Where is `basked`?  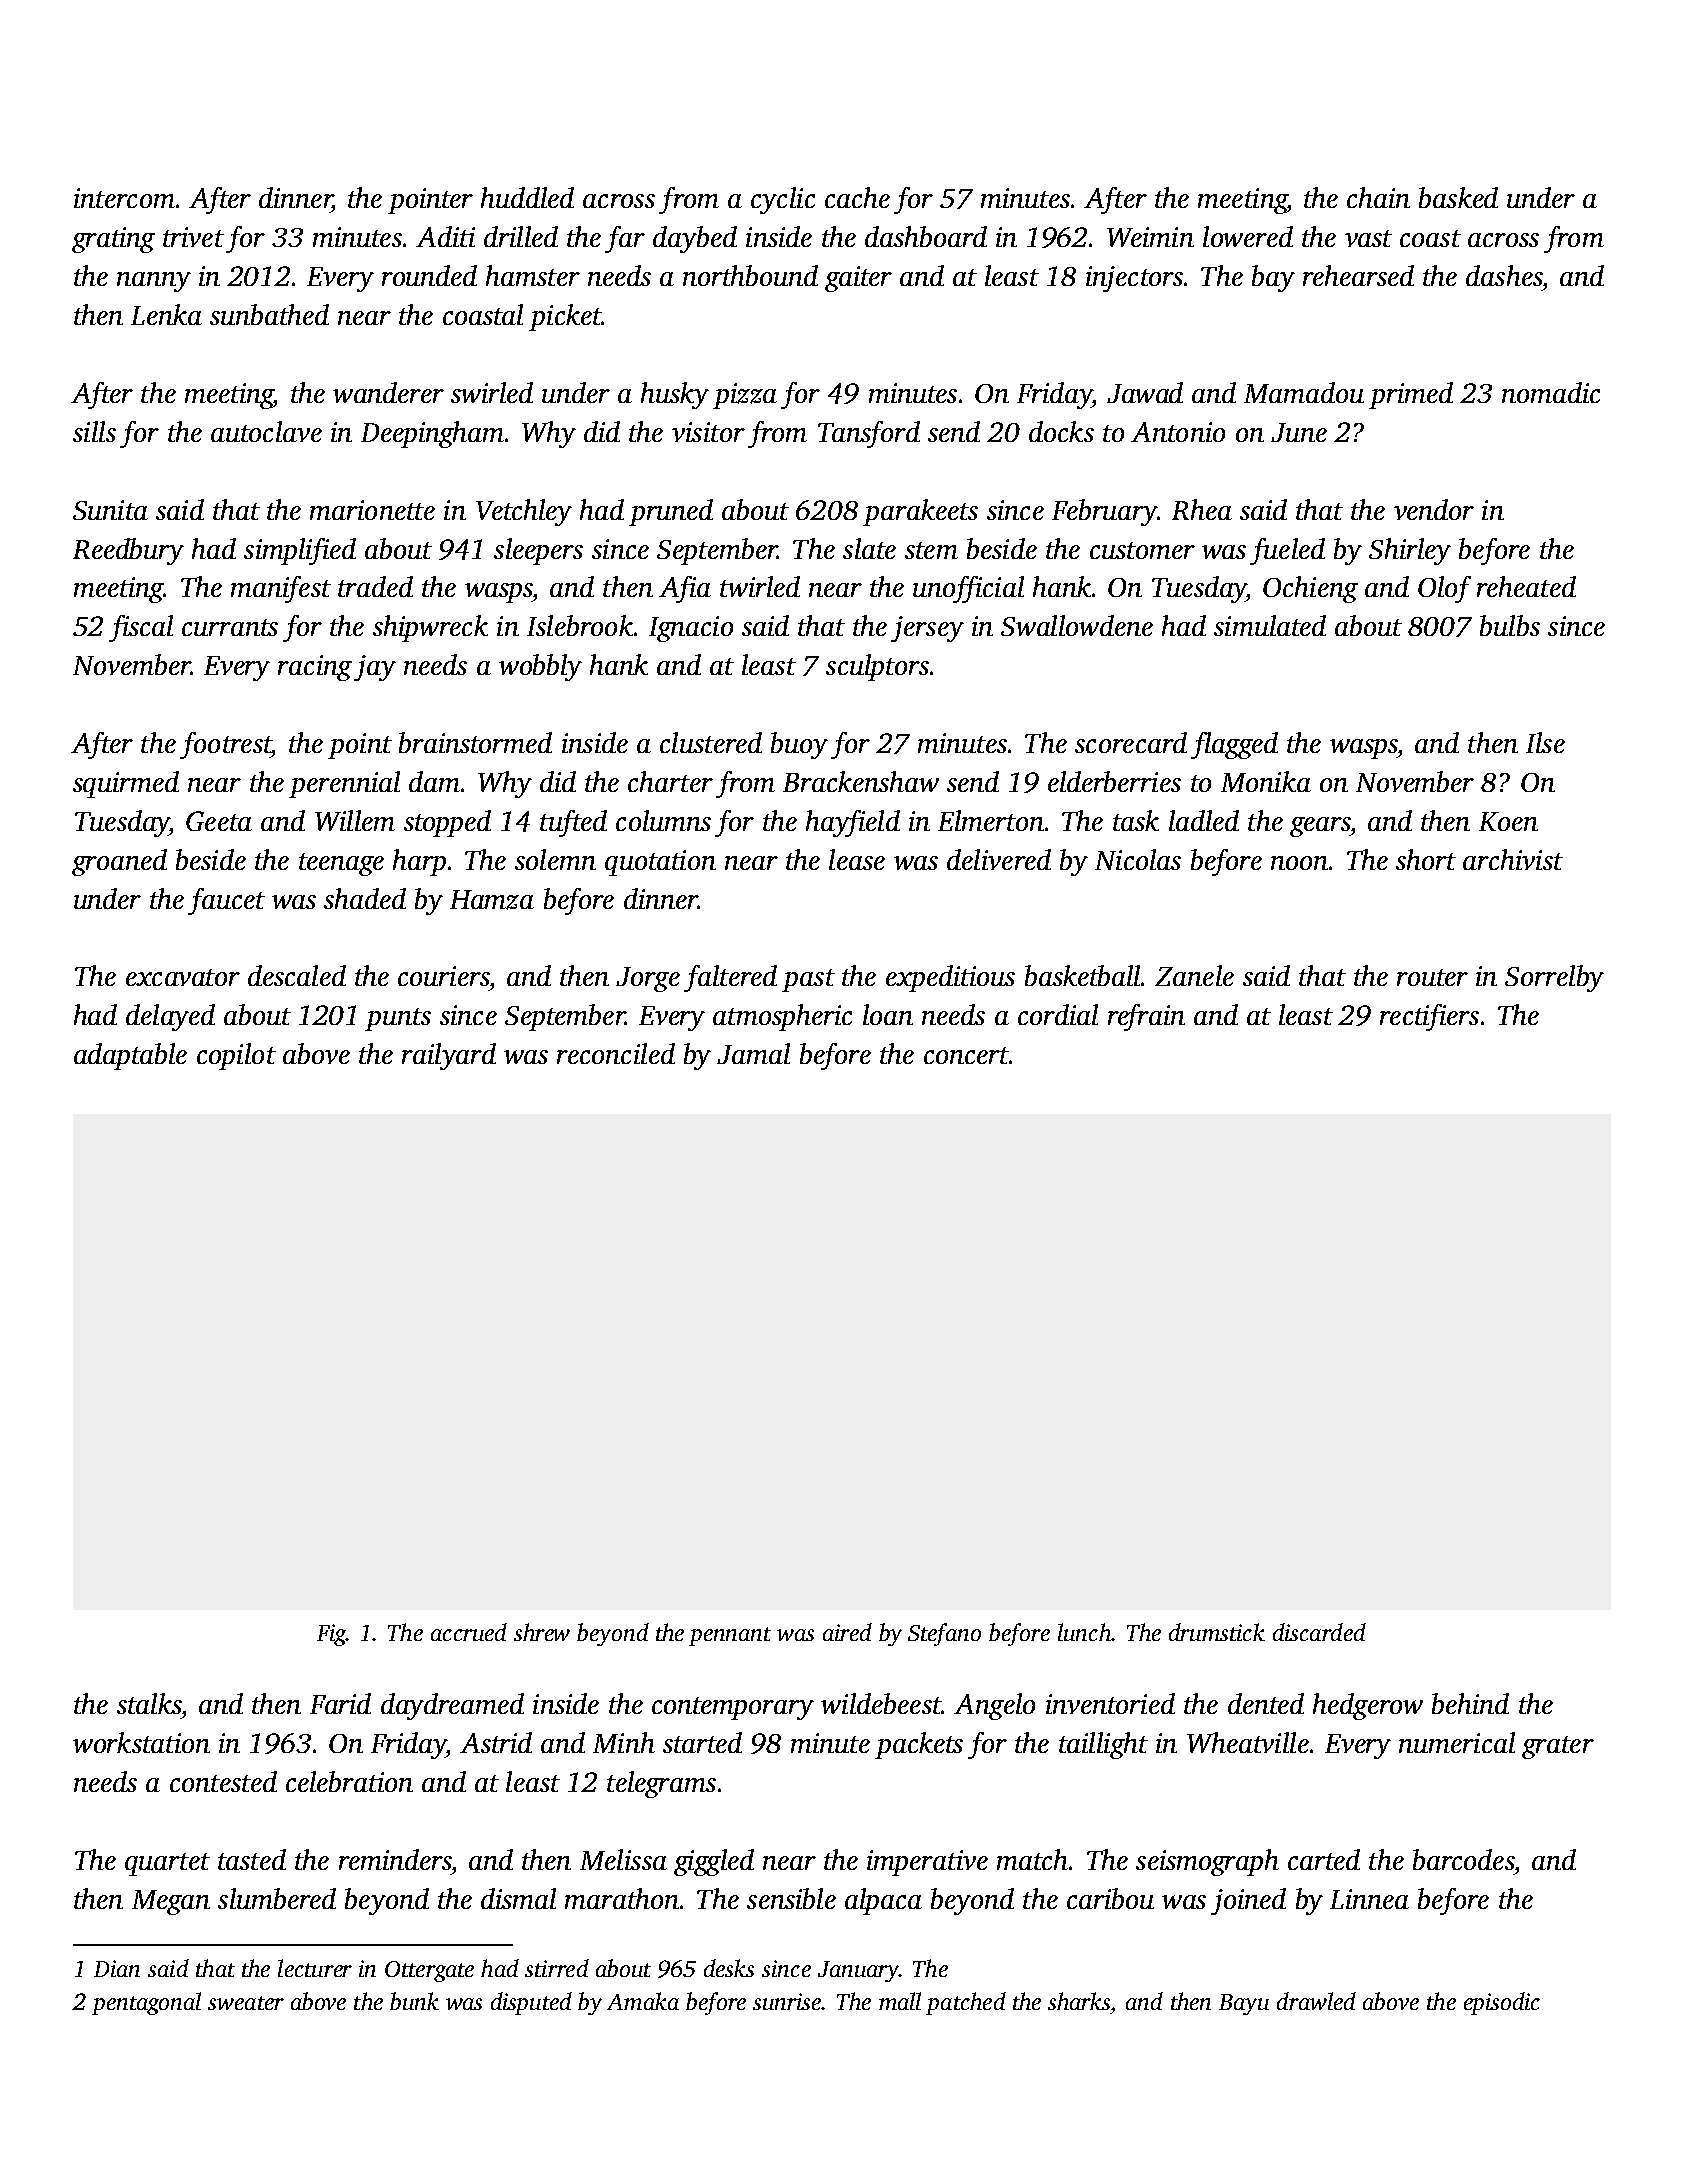
basked is located at coordinates (1458, 197).
